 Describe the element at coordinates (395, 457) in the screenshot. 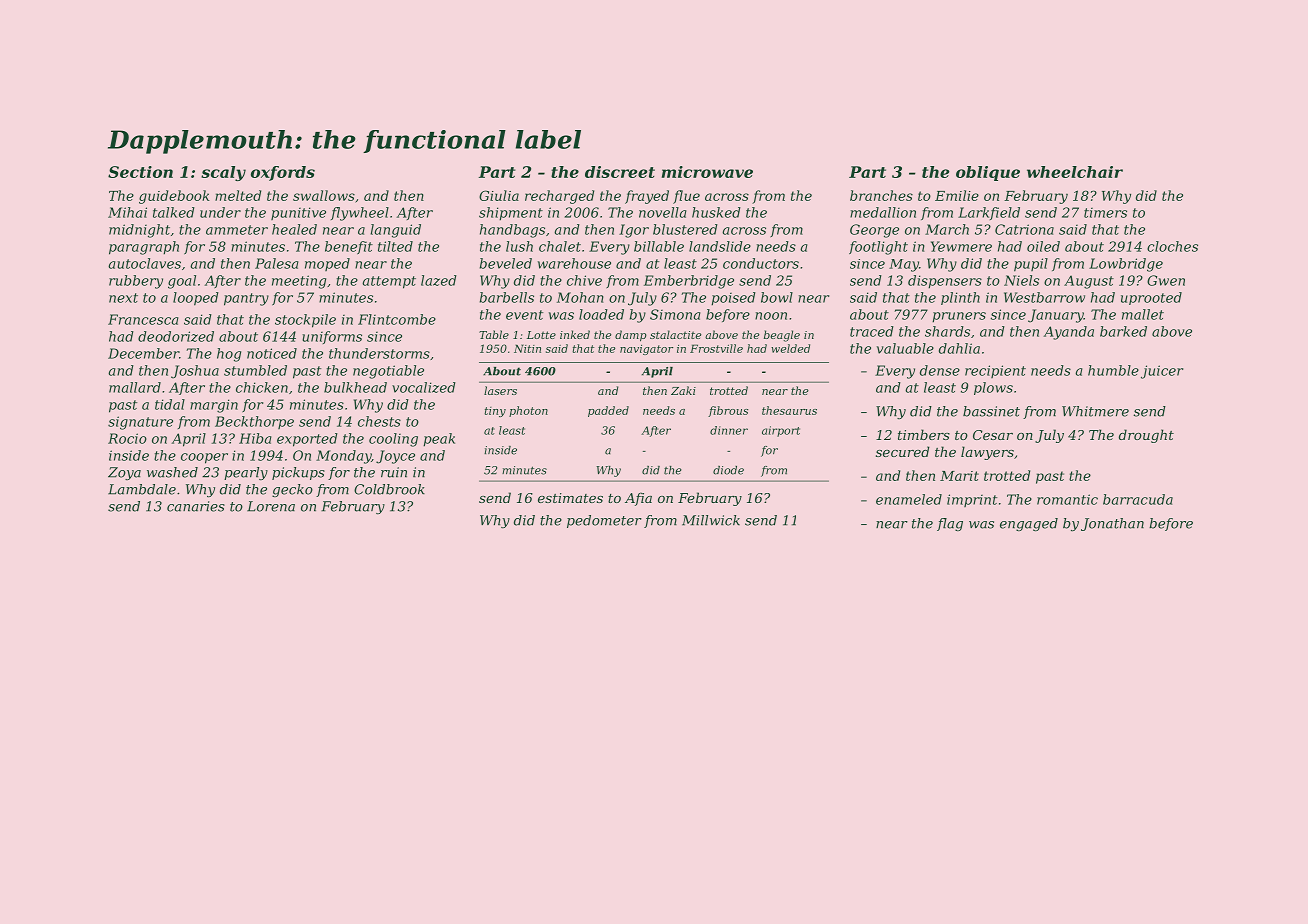

I see `Joyce` at that location.
